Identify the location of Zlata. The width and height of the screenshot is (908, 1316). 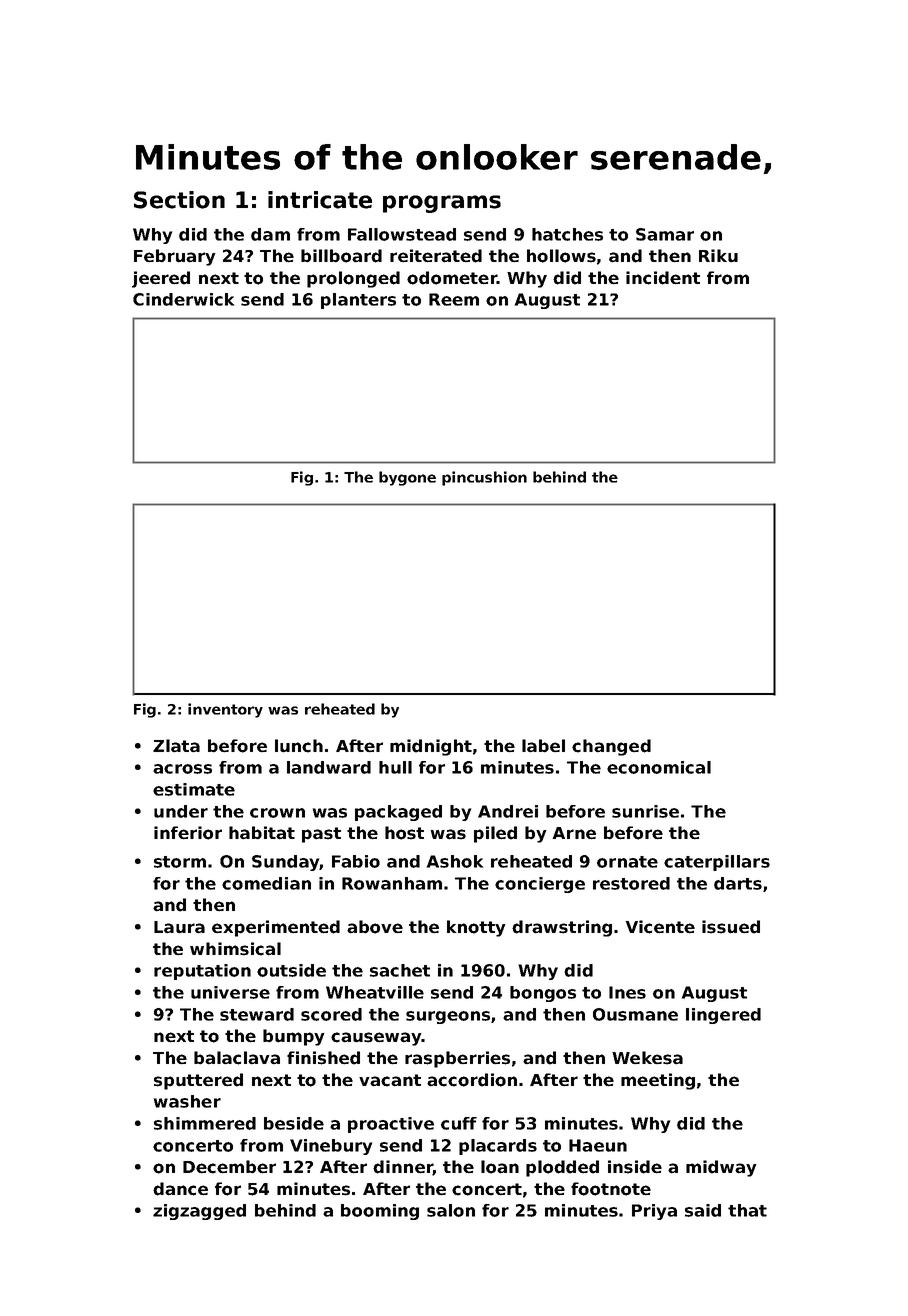
(176, 745).
